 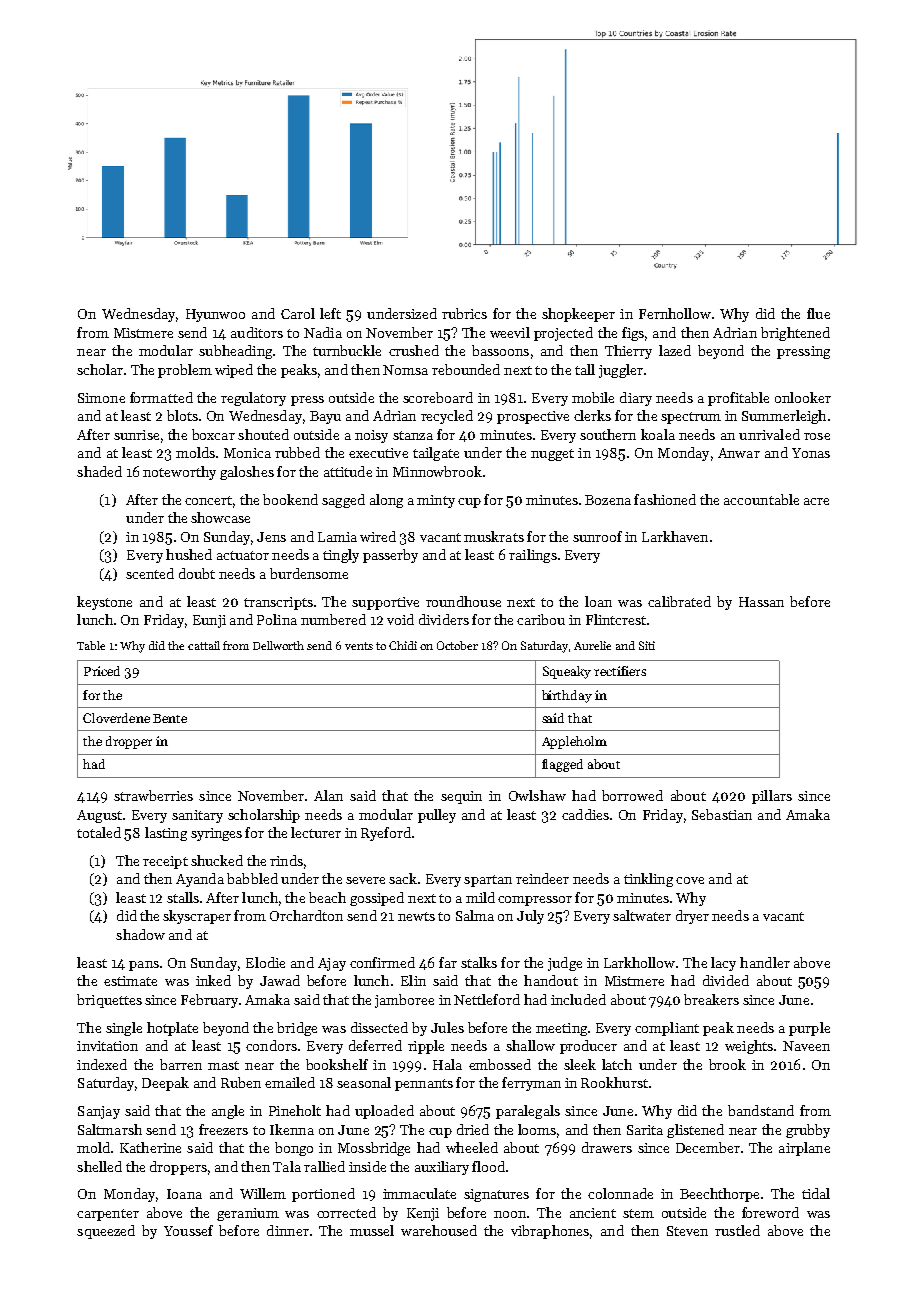 I want to click on Siti, so click(x=647, y=645).
